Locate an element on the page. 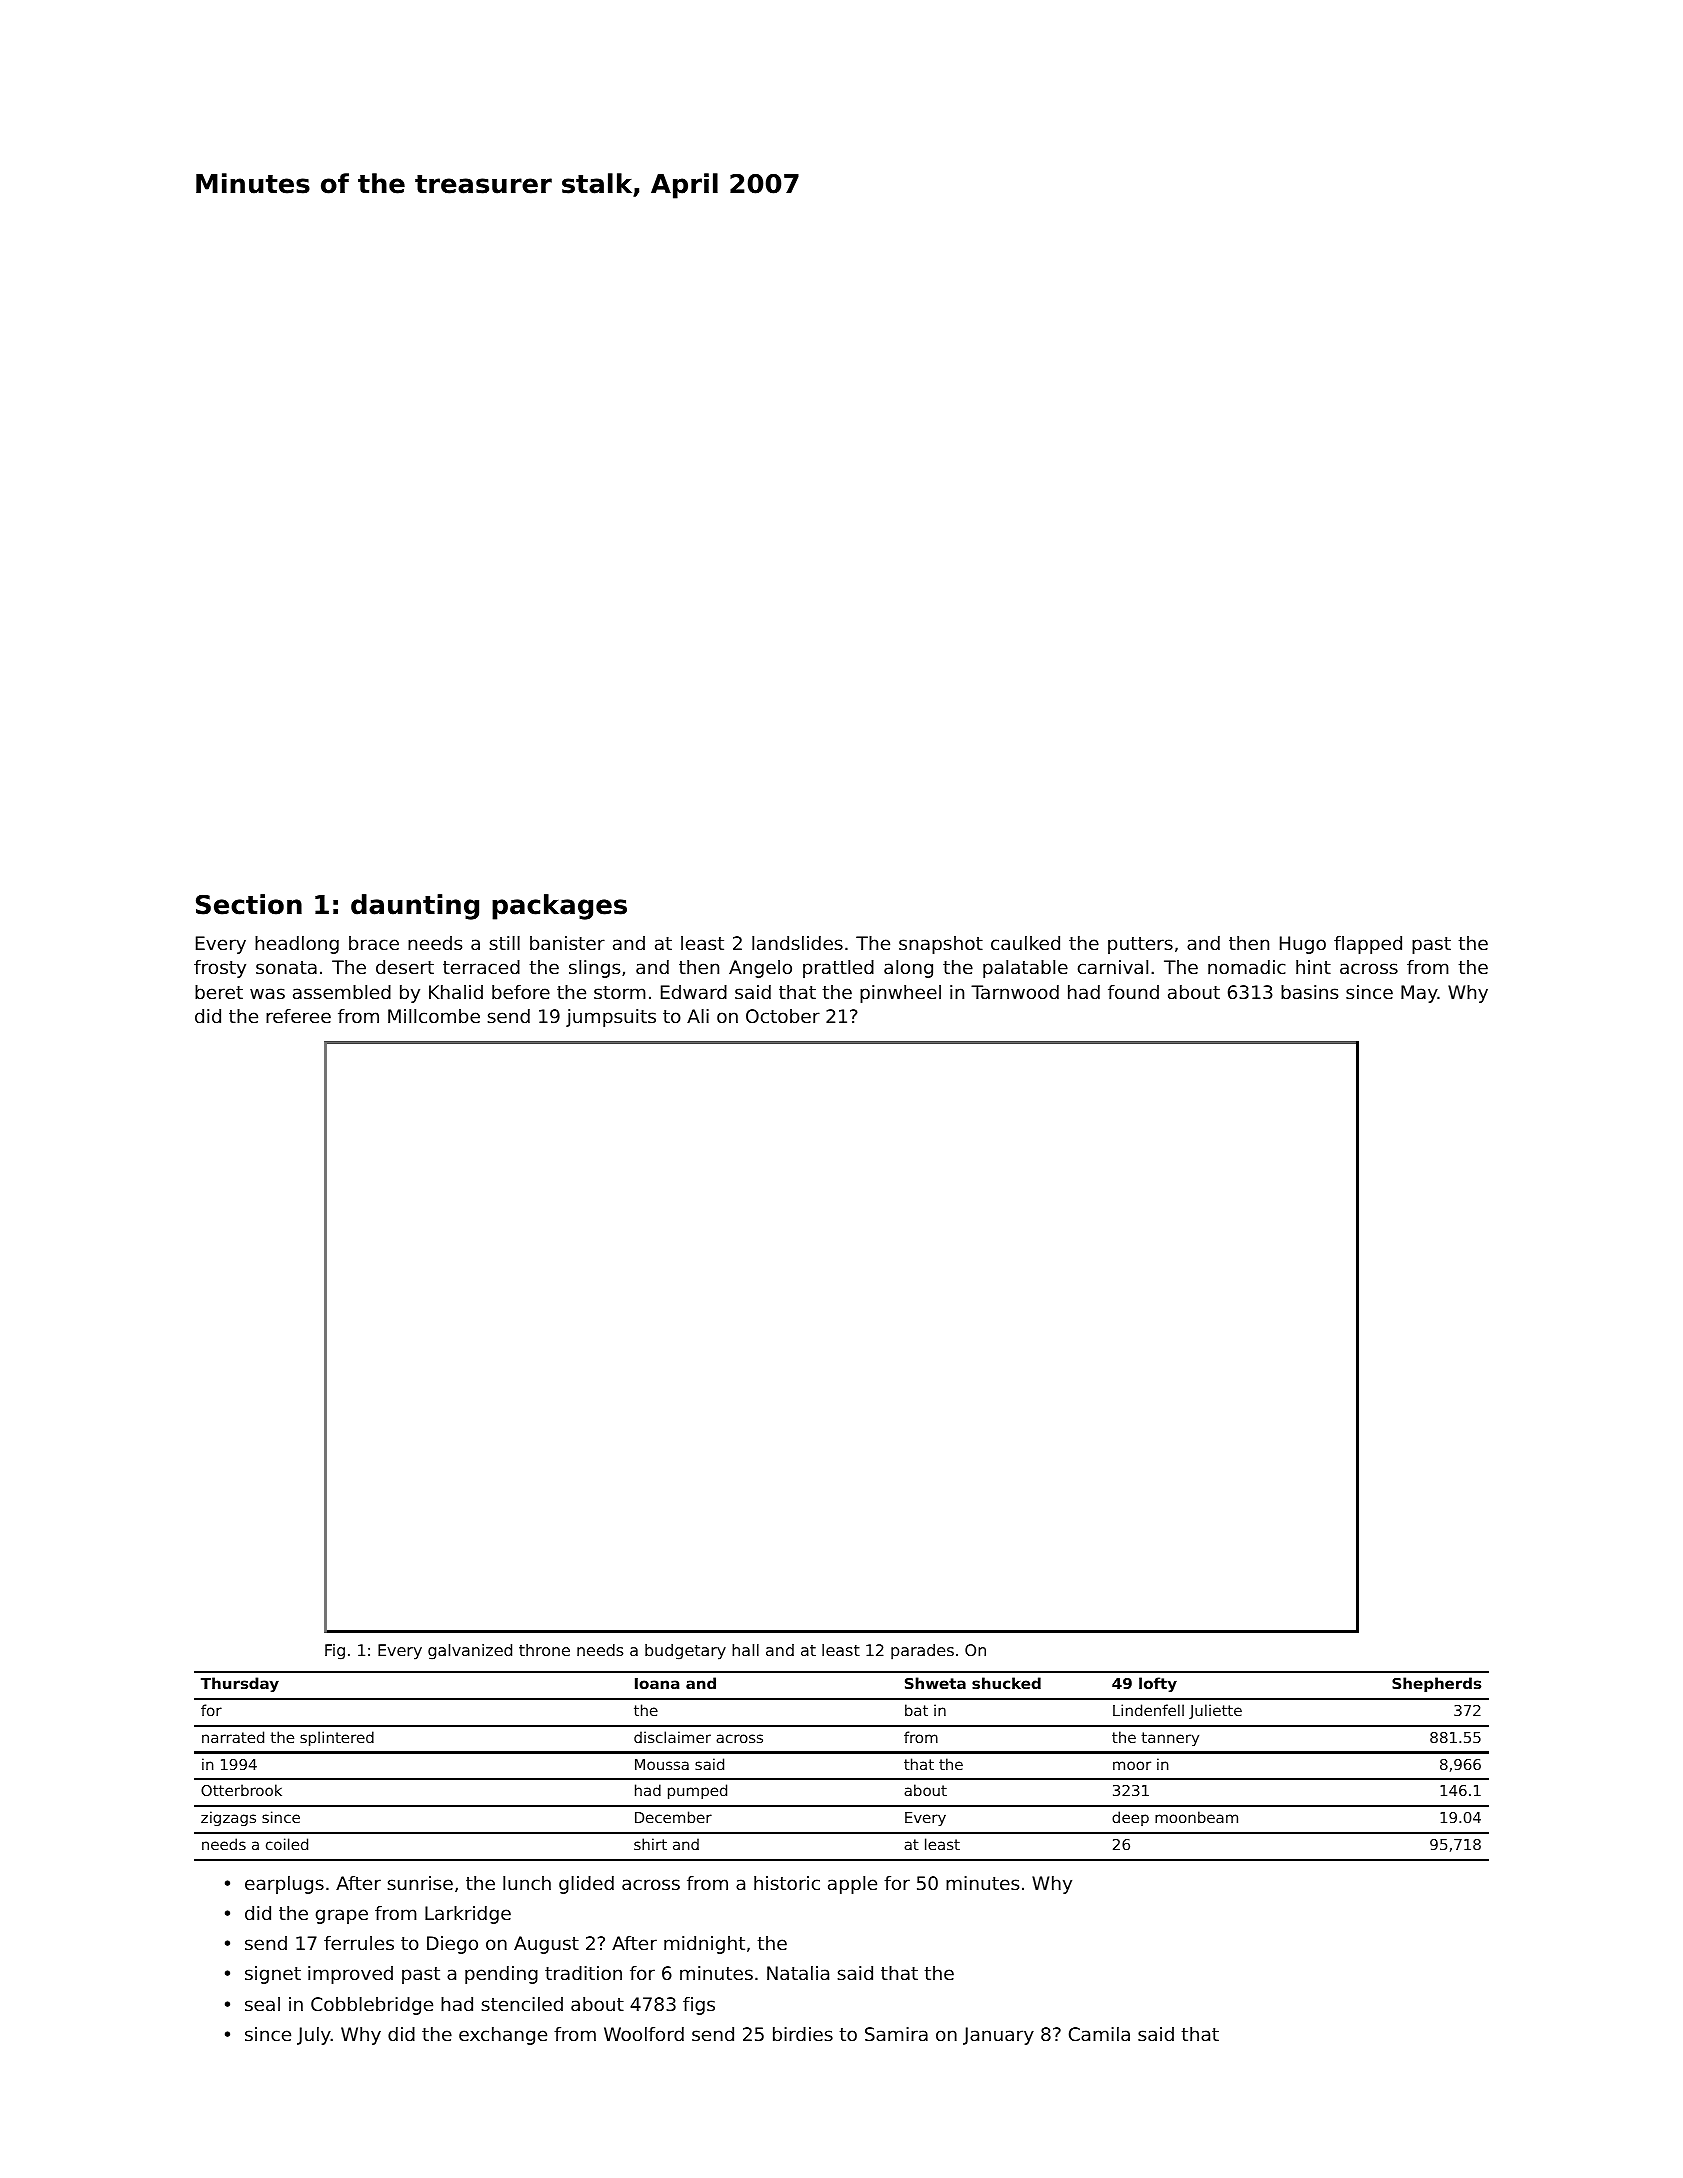 This image has width=1683, height=2178. seal is located at coordinates (262, 2004).
